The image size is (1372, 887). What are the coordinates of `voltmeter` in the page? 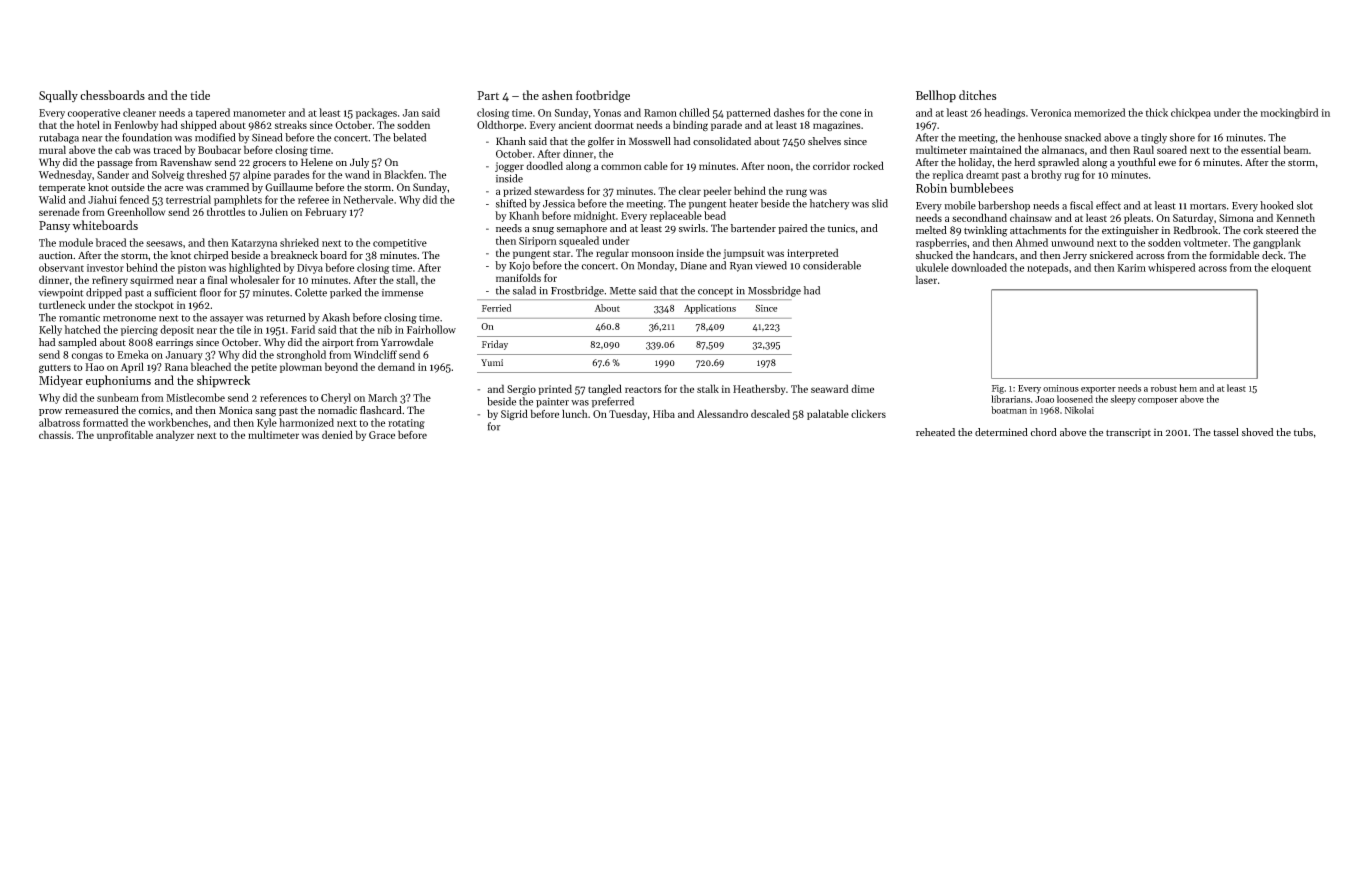 It's located at (1205, 242).
